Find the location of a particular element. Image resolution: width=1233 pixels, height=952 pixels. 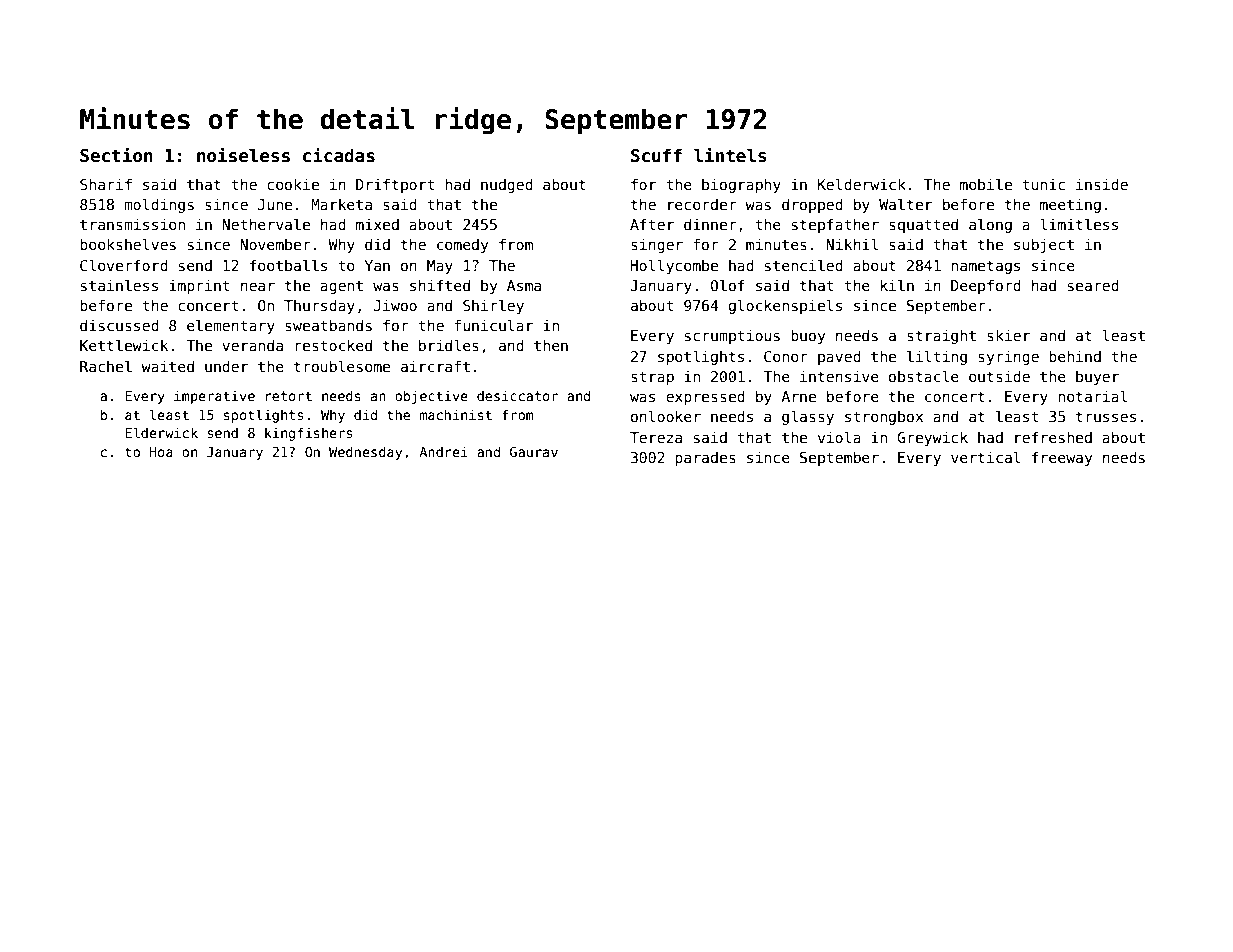

Hoa is located at coordinates (161, 452).
